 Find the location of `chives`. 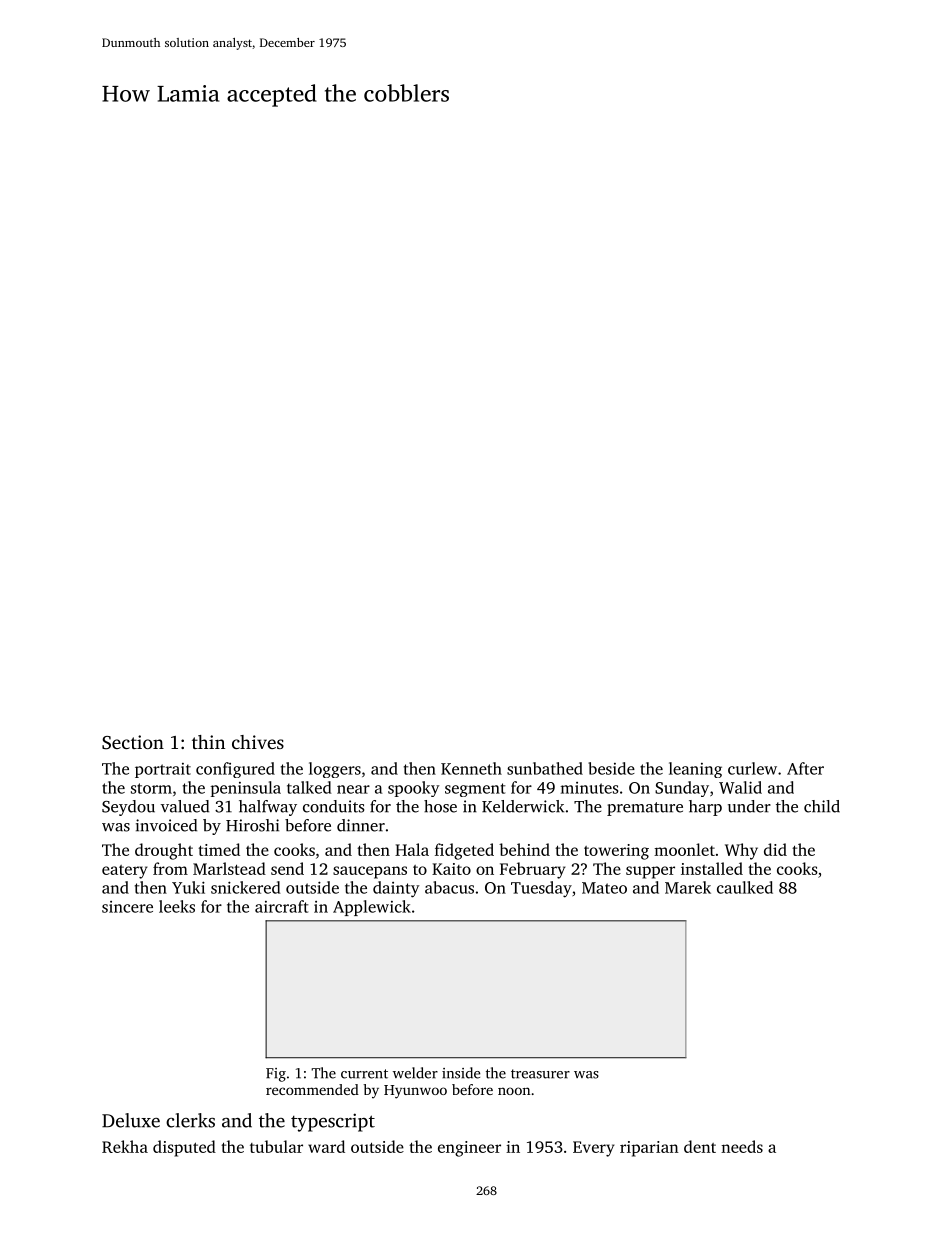

chives is located at coordinates (258, 742).
